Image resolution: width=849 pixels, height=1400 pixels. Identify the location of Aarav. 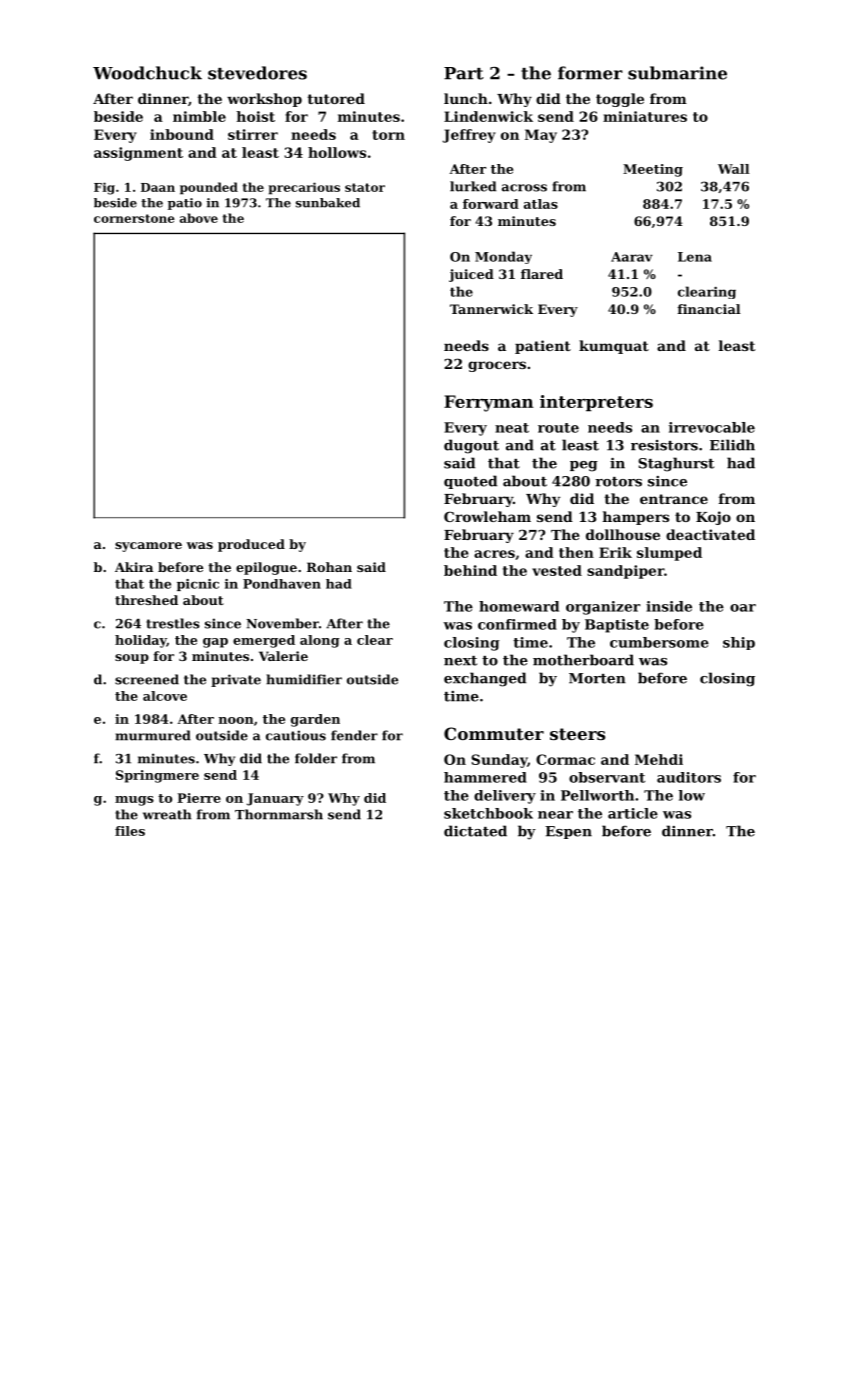
(632, 257).
